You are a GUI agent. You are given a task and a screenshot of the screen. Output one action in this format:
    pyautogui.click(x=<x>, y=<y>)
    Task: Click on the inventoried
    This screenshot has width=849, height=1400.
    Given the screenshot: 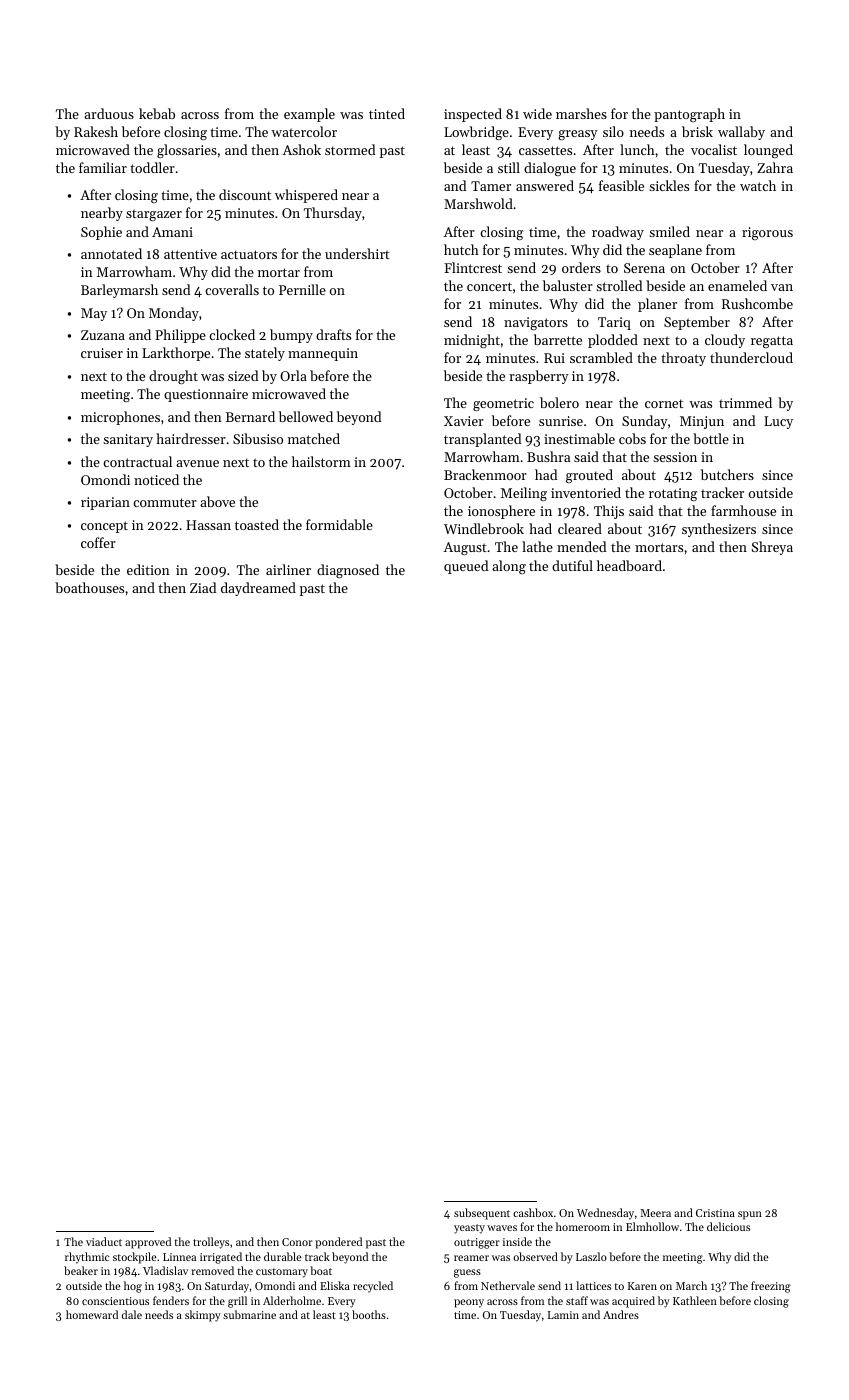 What is the action you would take?
    pyautogui.click(x=586, y=492)
